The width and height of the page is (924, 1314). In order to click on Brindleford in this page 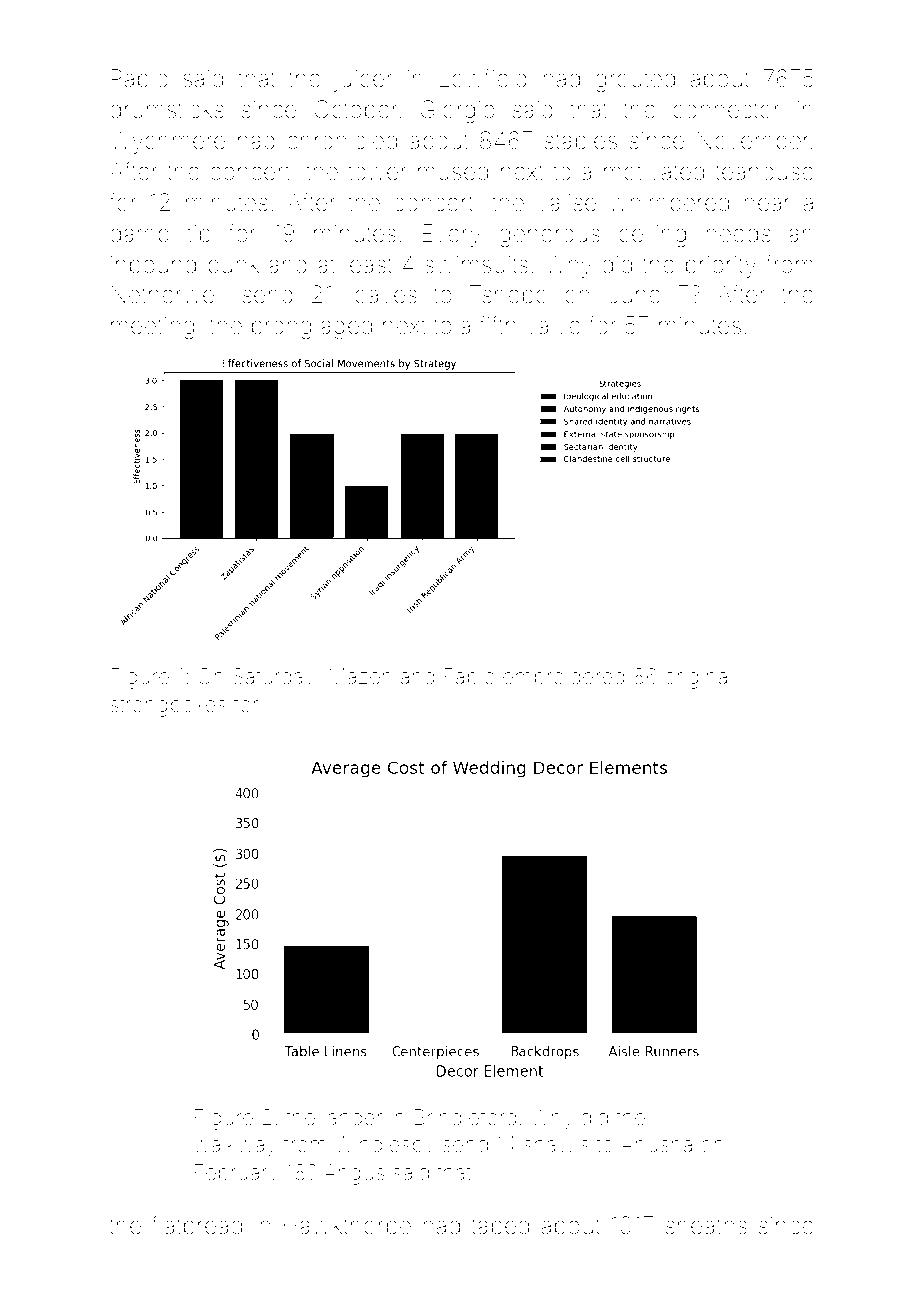, I will do `click(465, 1117)`.
